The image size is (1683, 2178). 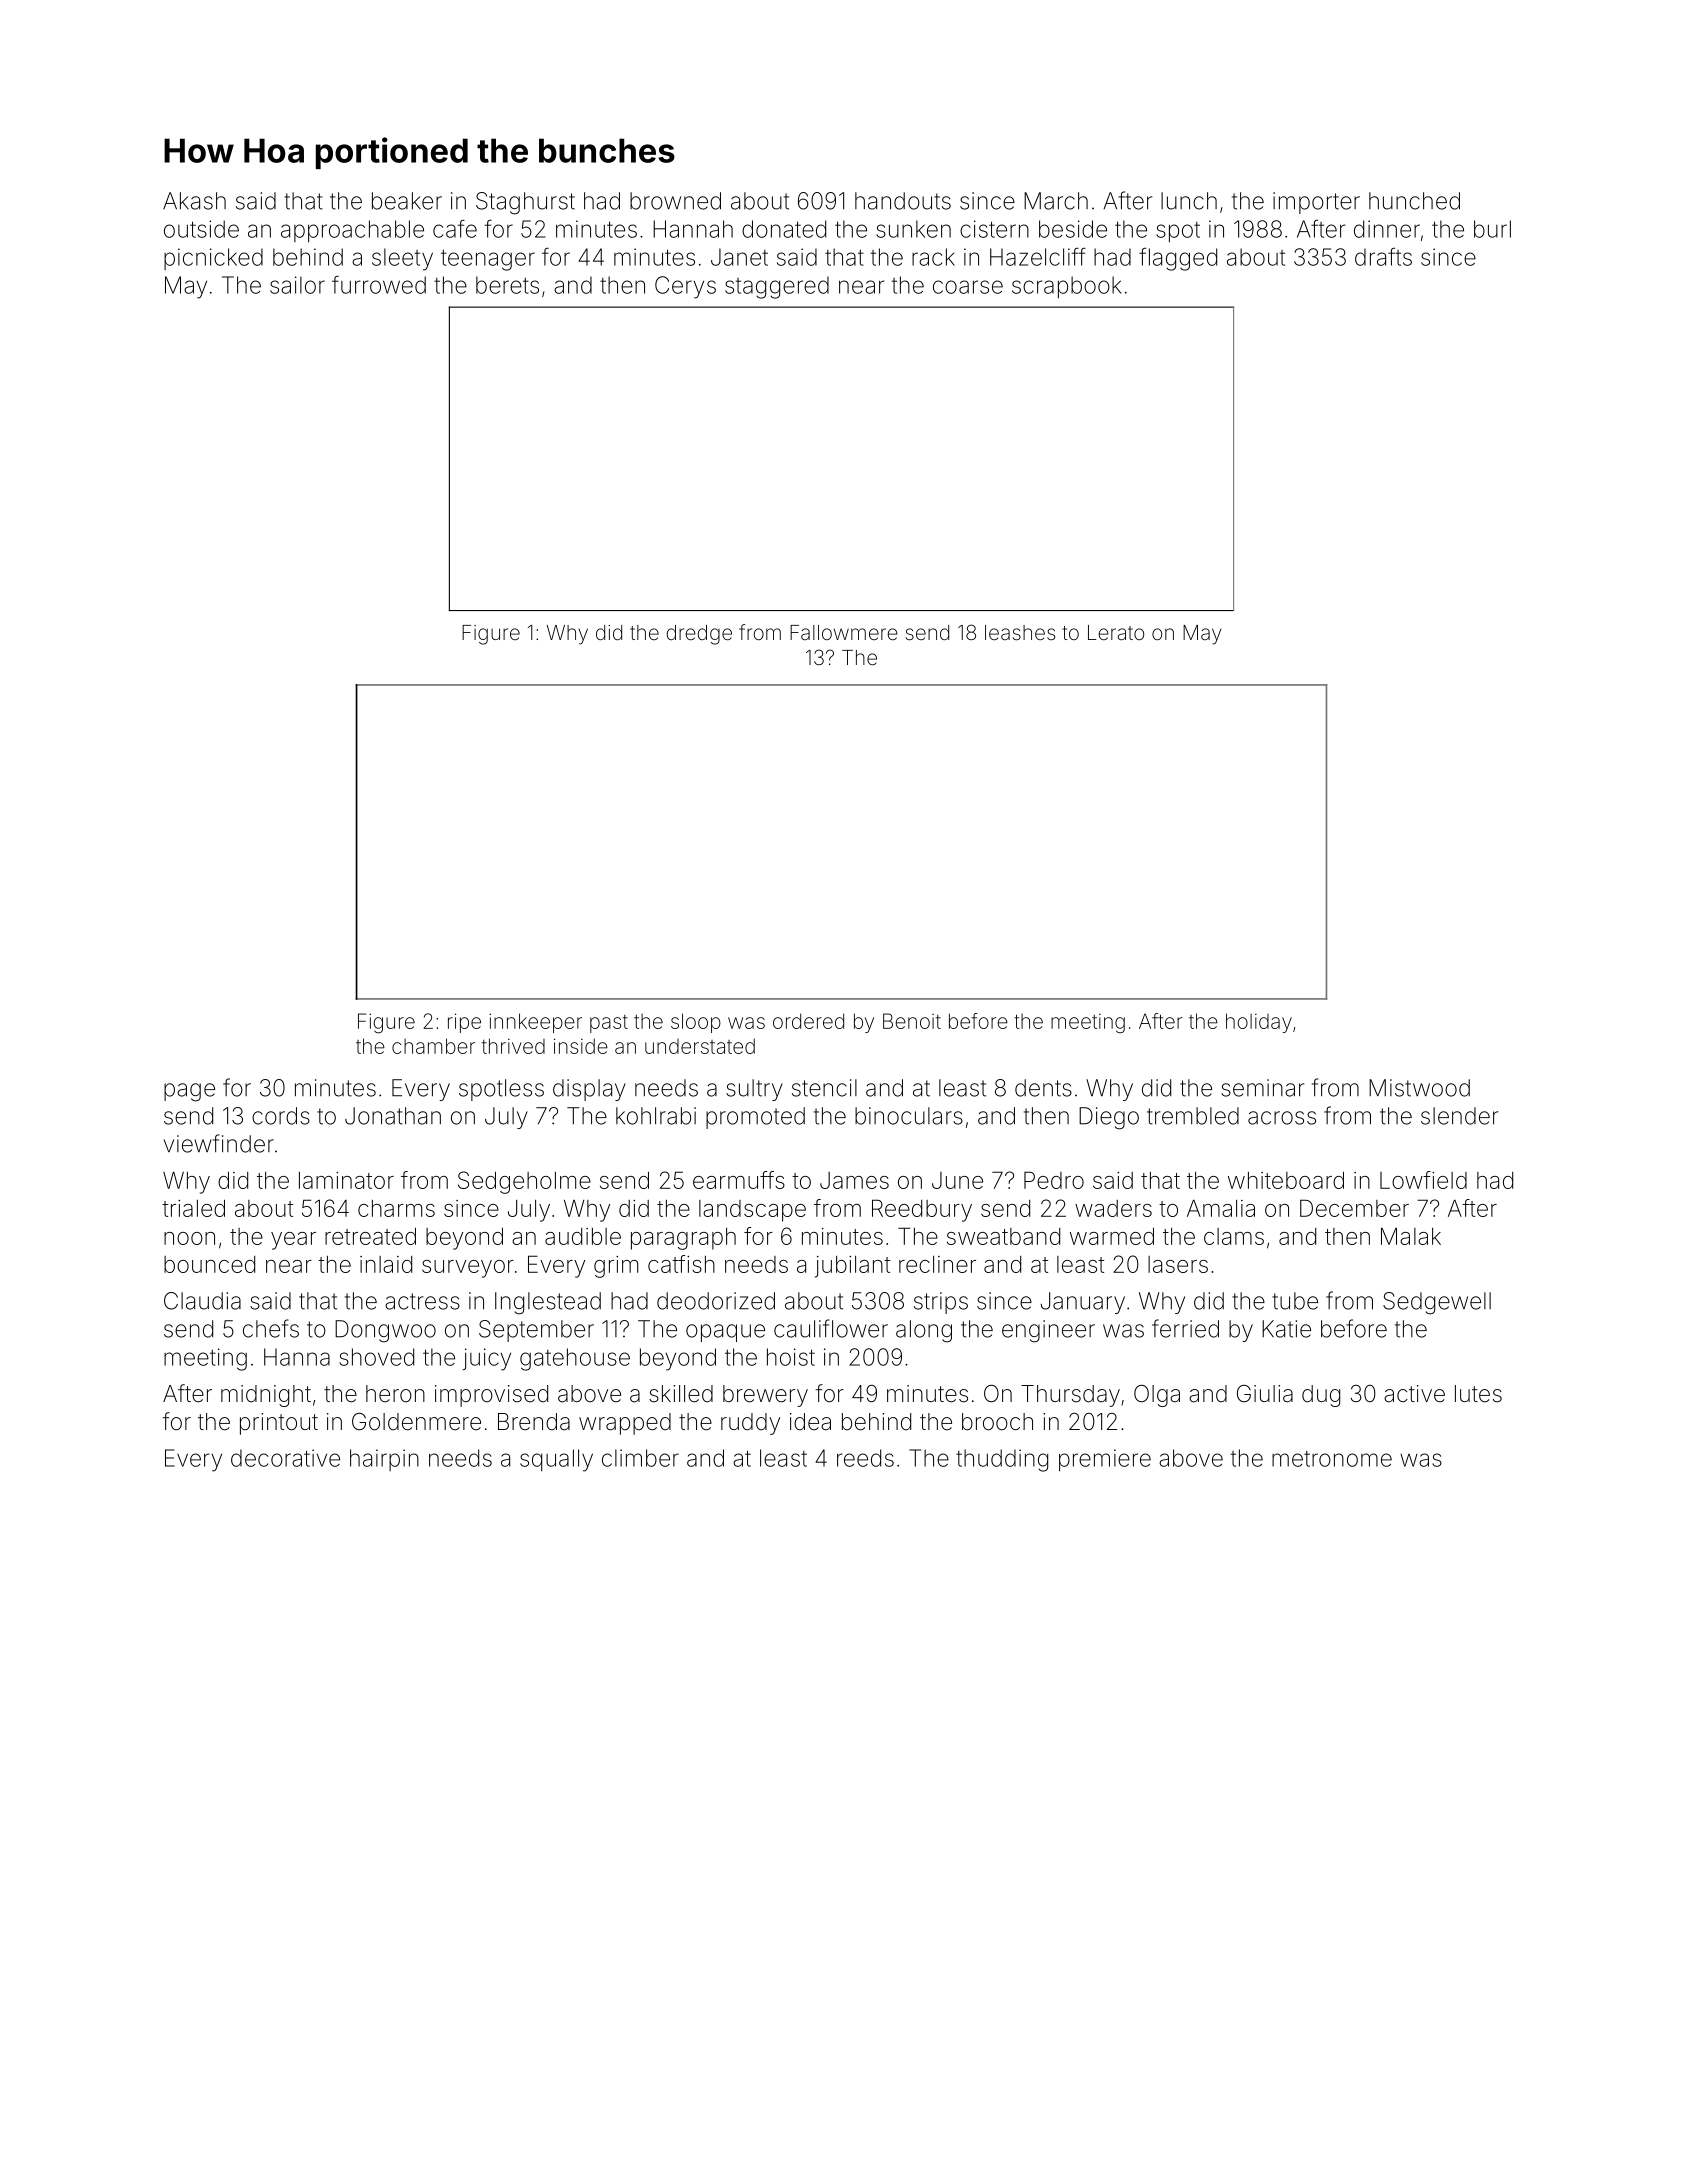 I want to click on Benoit, so click(x=912, y=1021).
